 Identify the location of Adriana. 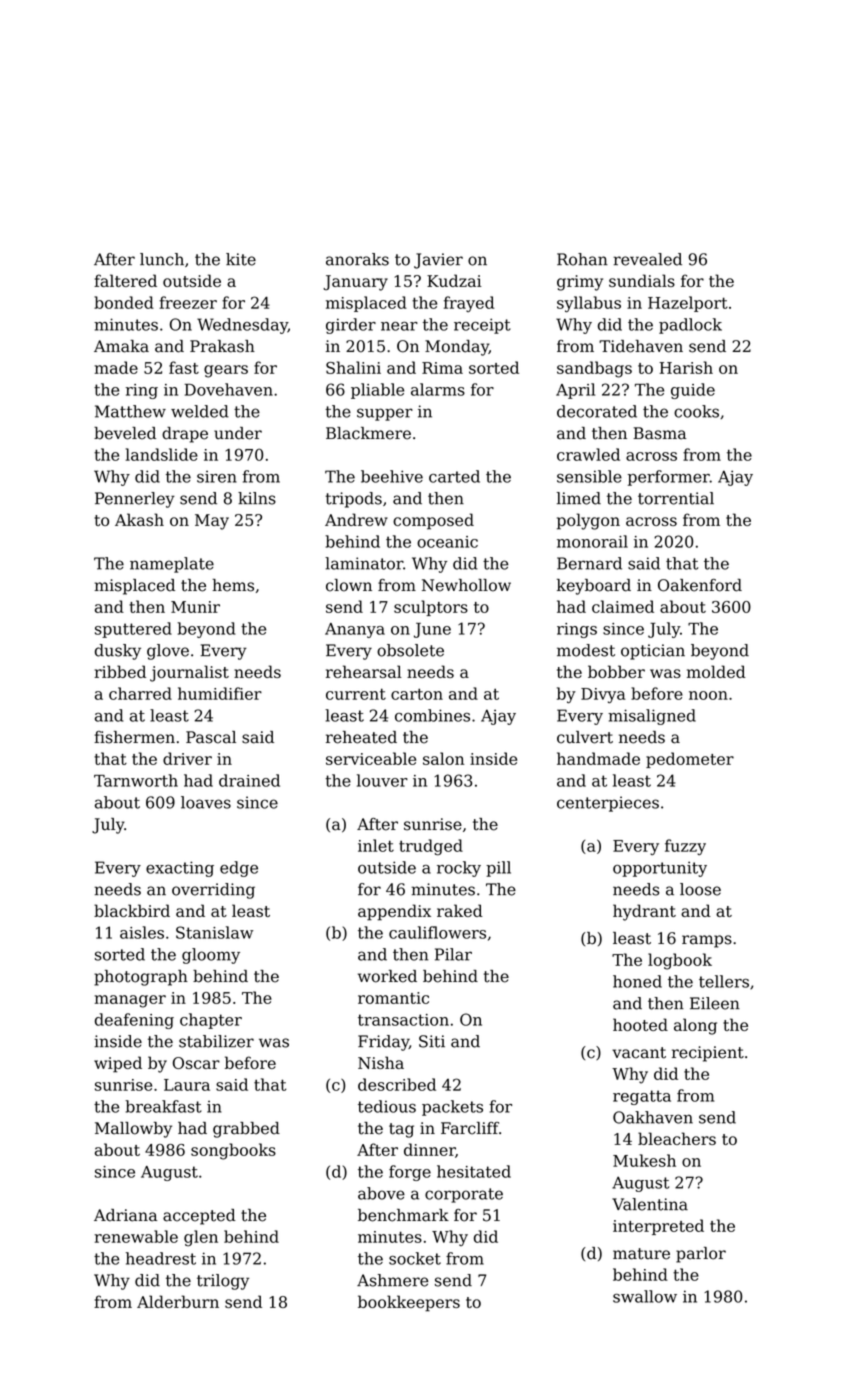
(125, 1215).
